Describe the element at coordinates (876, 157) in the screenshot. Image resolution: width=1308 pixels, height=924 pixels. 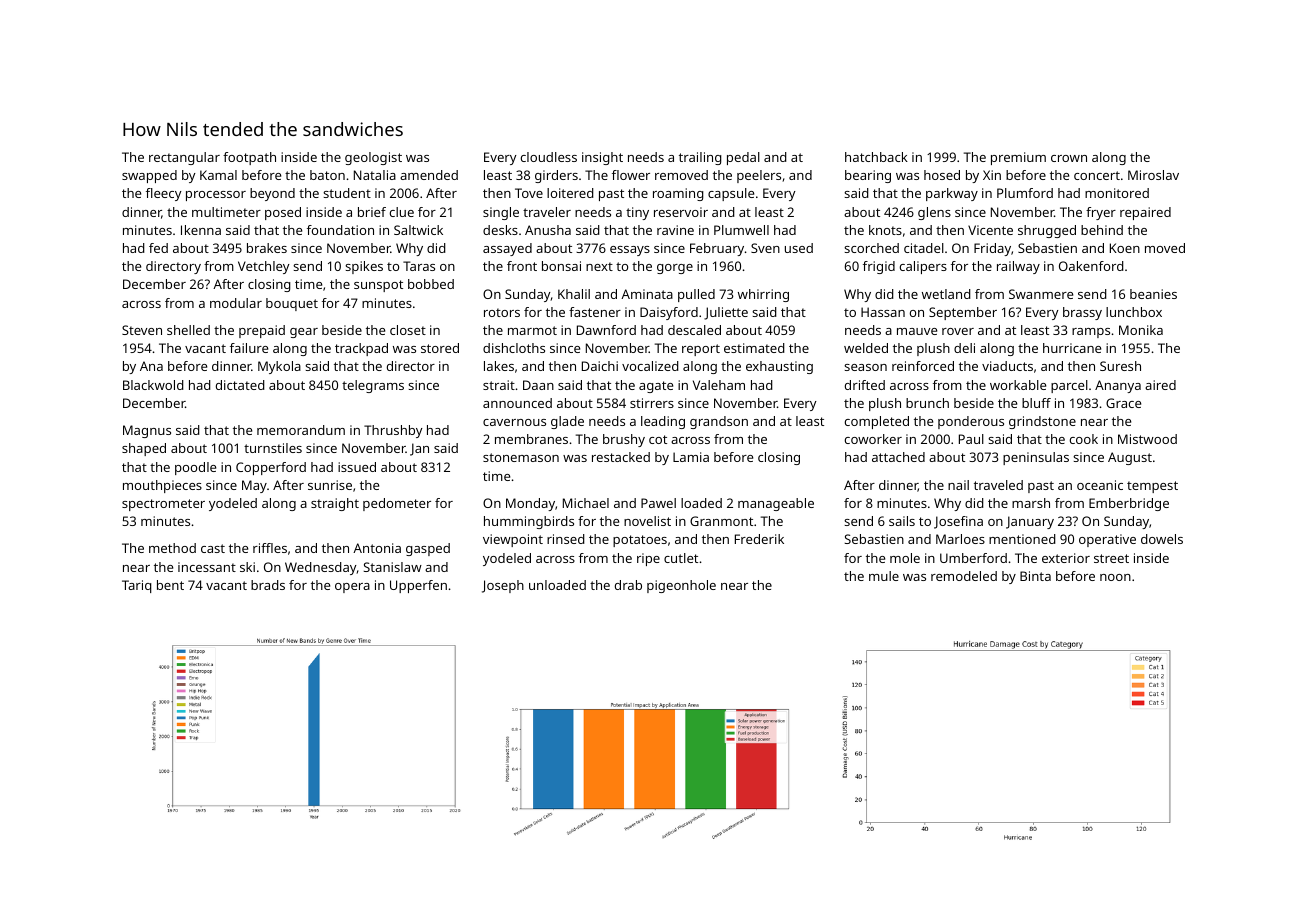
I see `hatchback` at that location.
